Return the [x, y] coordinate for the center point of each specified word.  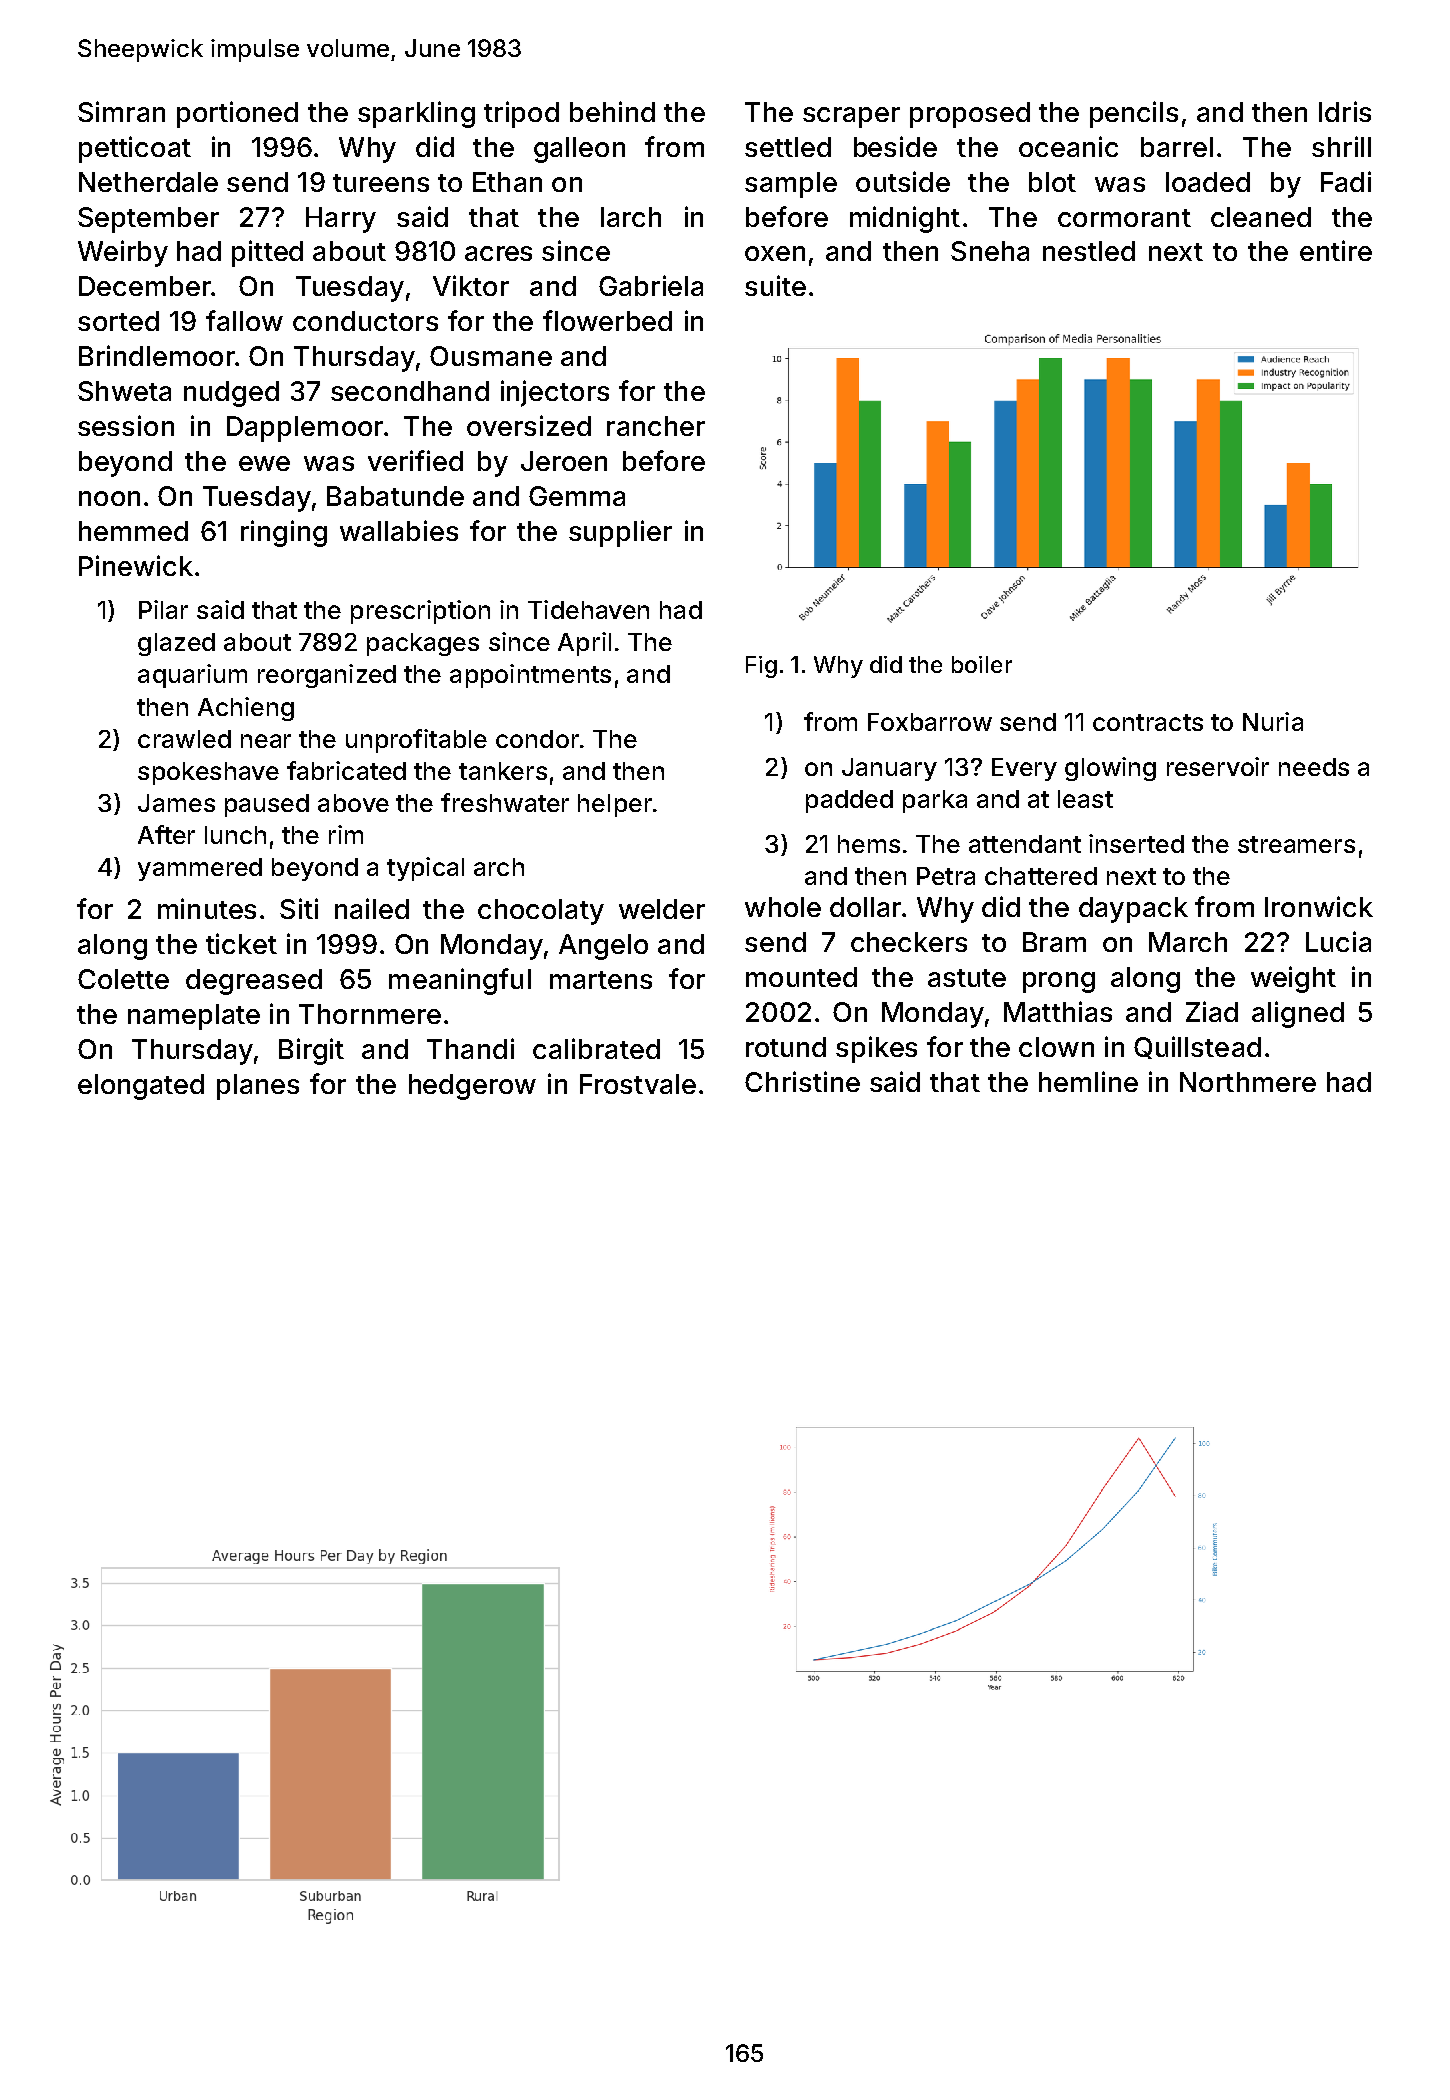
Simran [121, 111]
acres [498, 253]
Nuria [1273, 721]
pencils [1134, 114]
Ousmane [491, 356]
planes [258, 1087]
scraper [851, 117]
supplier [620, 533]
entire [1336, 250]
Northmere [1248, 1082]
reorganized [327, 676]
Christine [802, 1081]
